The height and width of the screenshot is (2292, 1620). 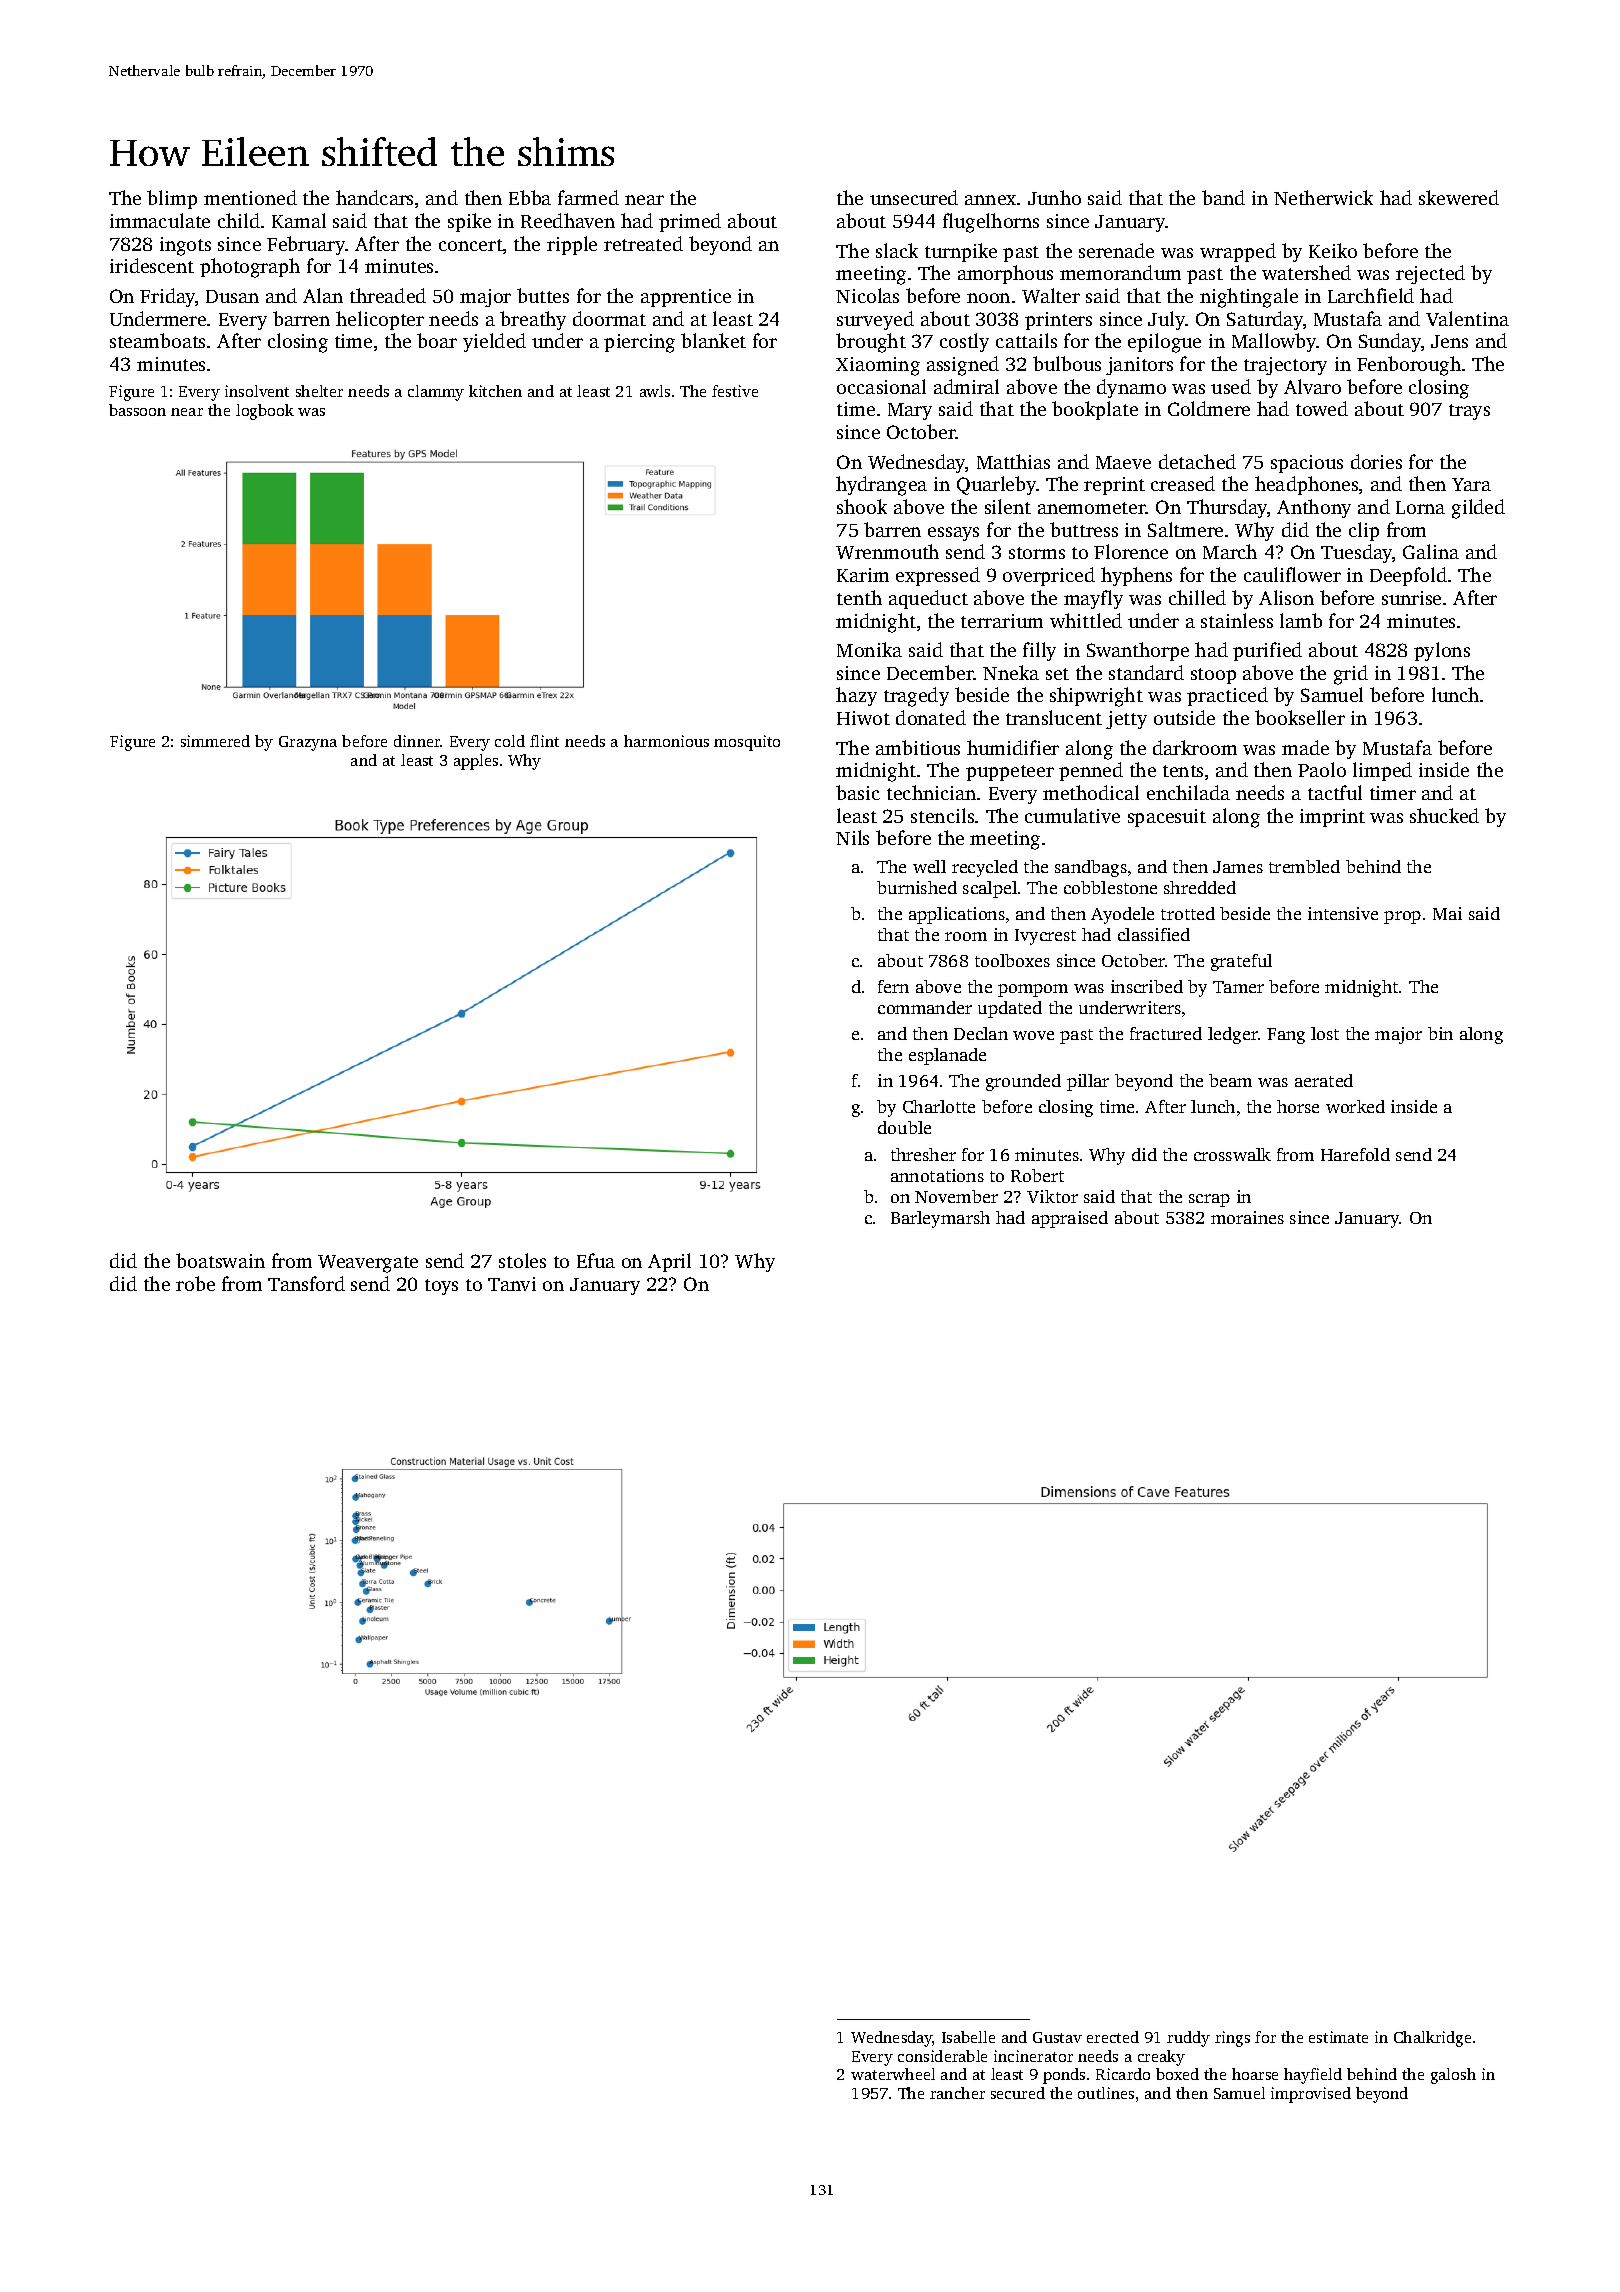 I want to click on Isabelle, so click(x=968, y=2037).
